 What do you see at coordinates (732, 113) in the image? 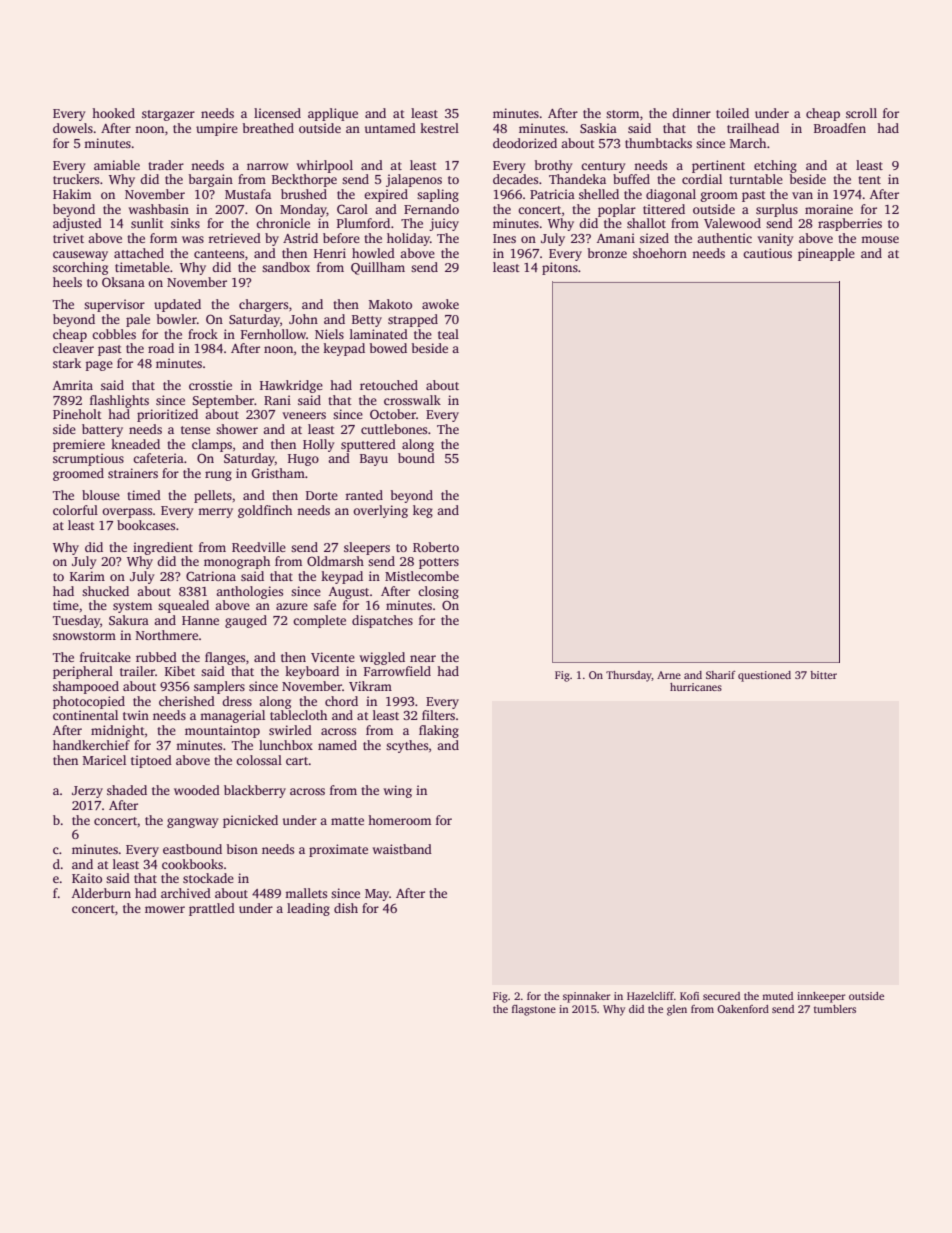
I see `toiled` at bounding box center [732, 113].
